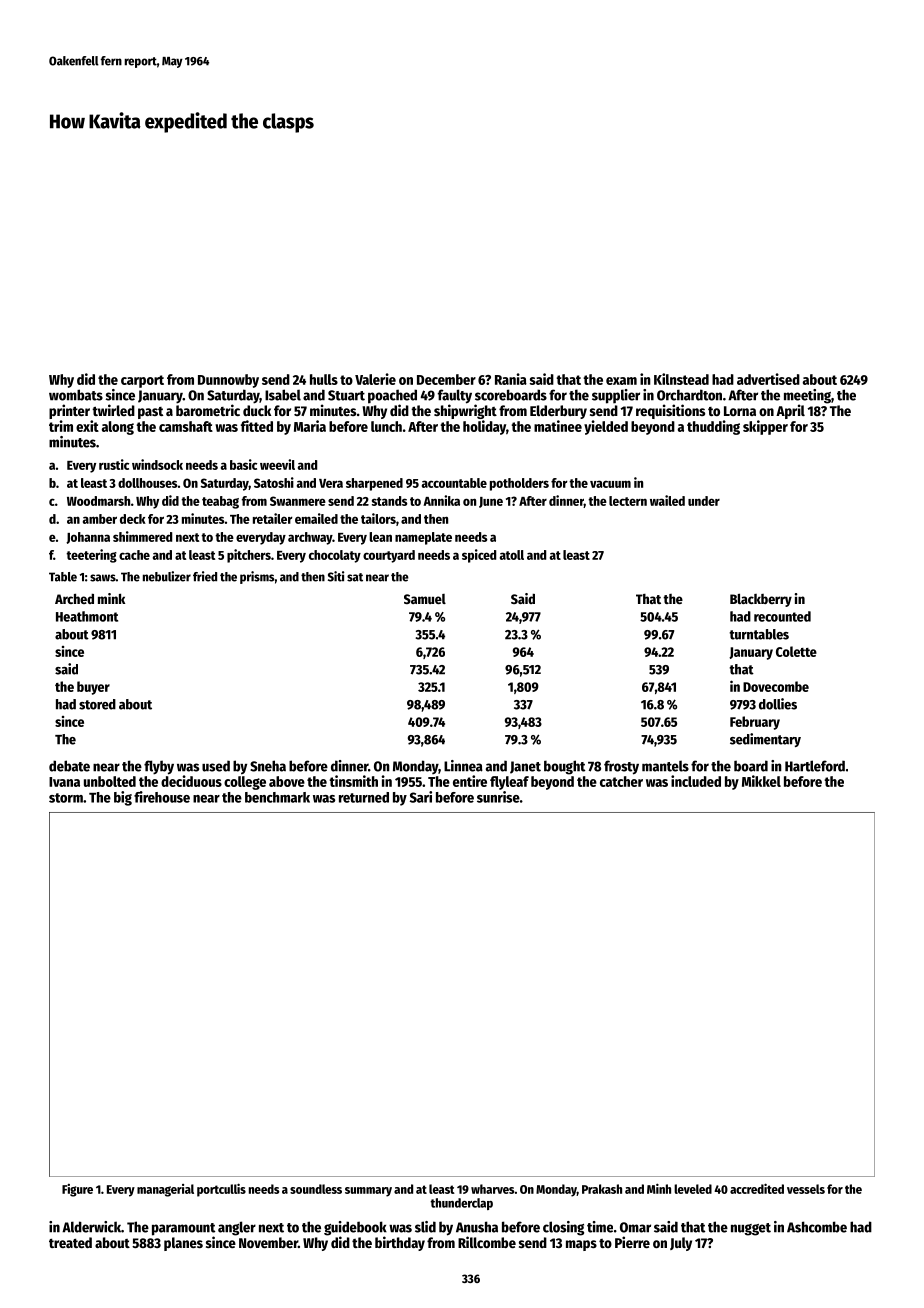  Describe the element at coordinates (268, 766) in the image. I see `Sneha` at that location.
